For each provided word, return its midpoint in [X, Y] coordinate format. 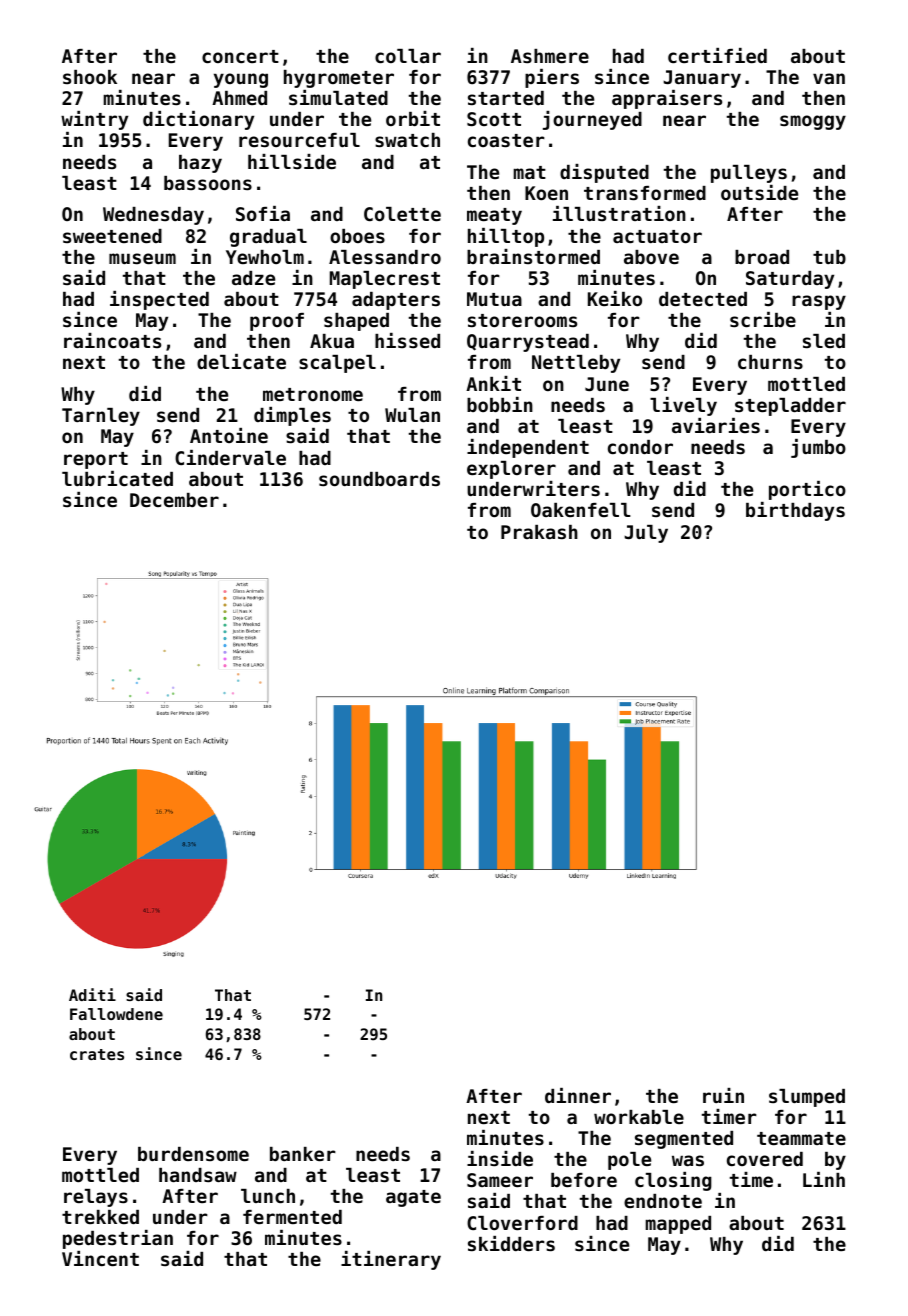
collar [408, 56]
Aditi [92, 994]
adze [253, 278]
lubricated [117, 478]
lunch [268, 1196]
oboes [357, 236]
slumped [807, 1098]
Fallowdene [116, 1014]
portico [807, 490]
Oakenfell [581, 510]
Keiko [615, 298]
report [96, 460]
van [829, 78]
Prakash [539, 532]
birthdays [795, 511]
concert [240, 56]
